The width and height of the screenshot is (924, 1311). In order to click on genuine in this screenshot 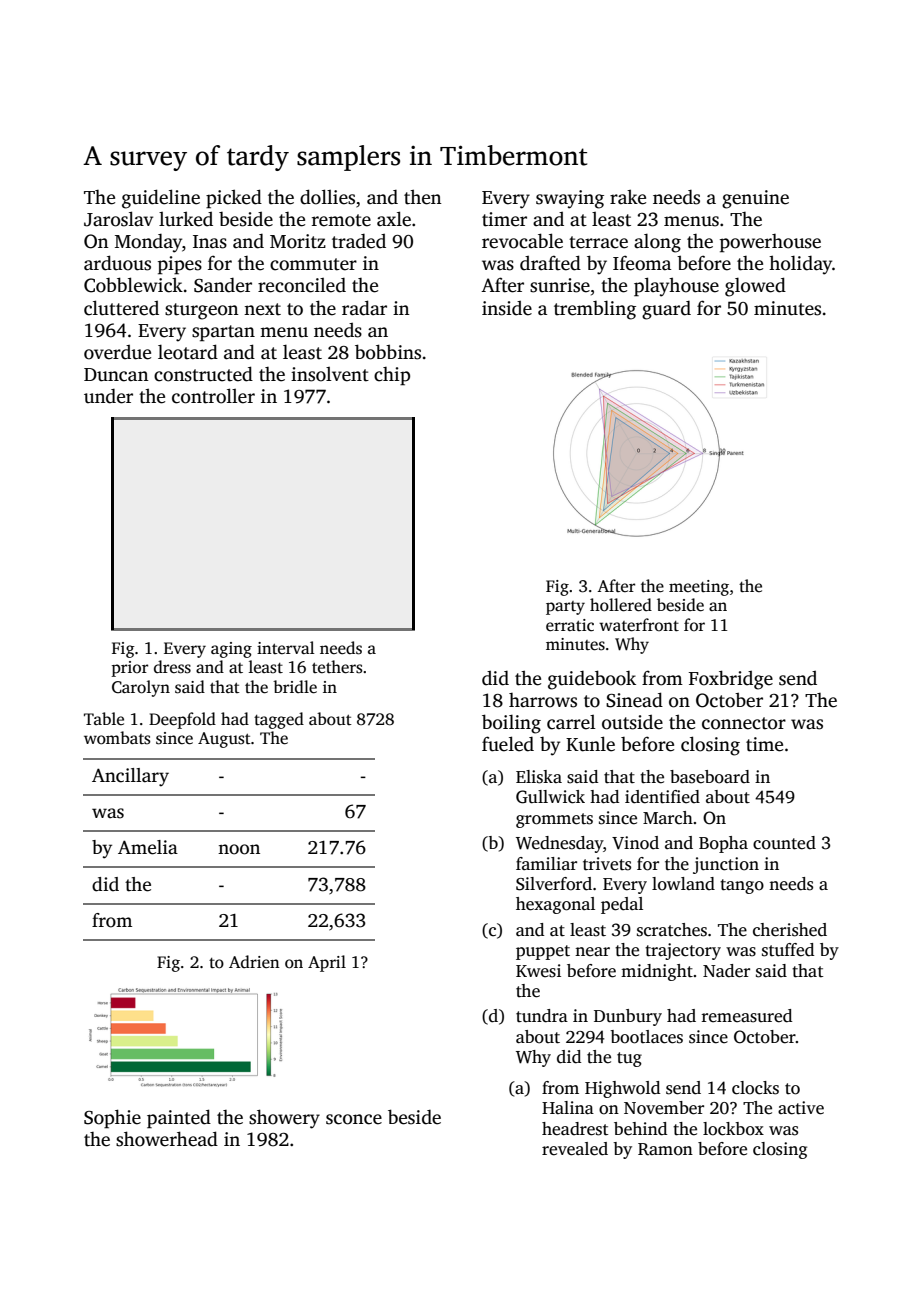, I will do `click(755, 199)`.
